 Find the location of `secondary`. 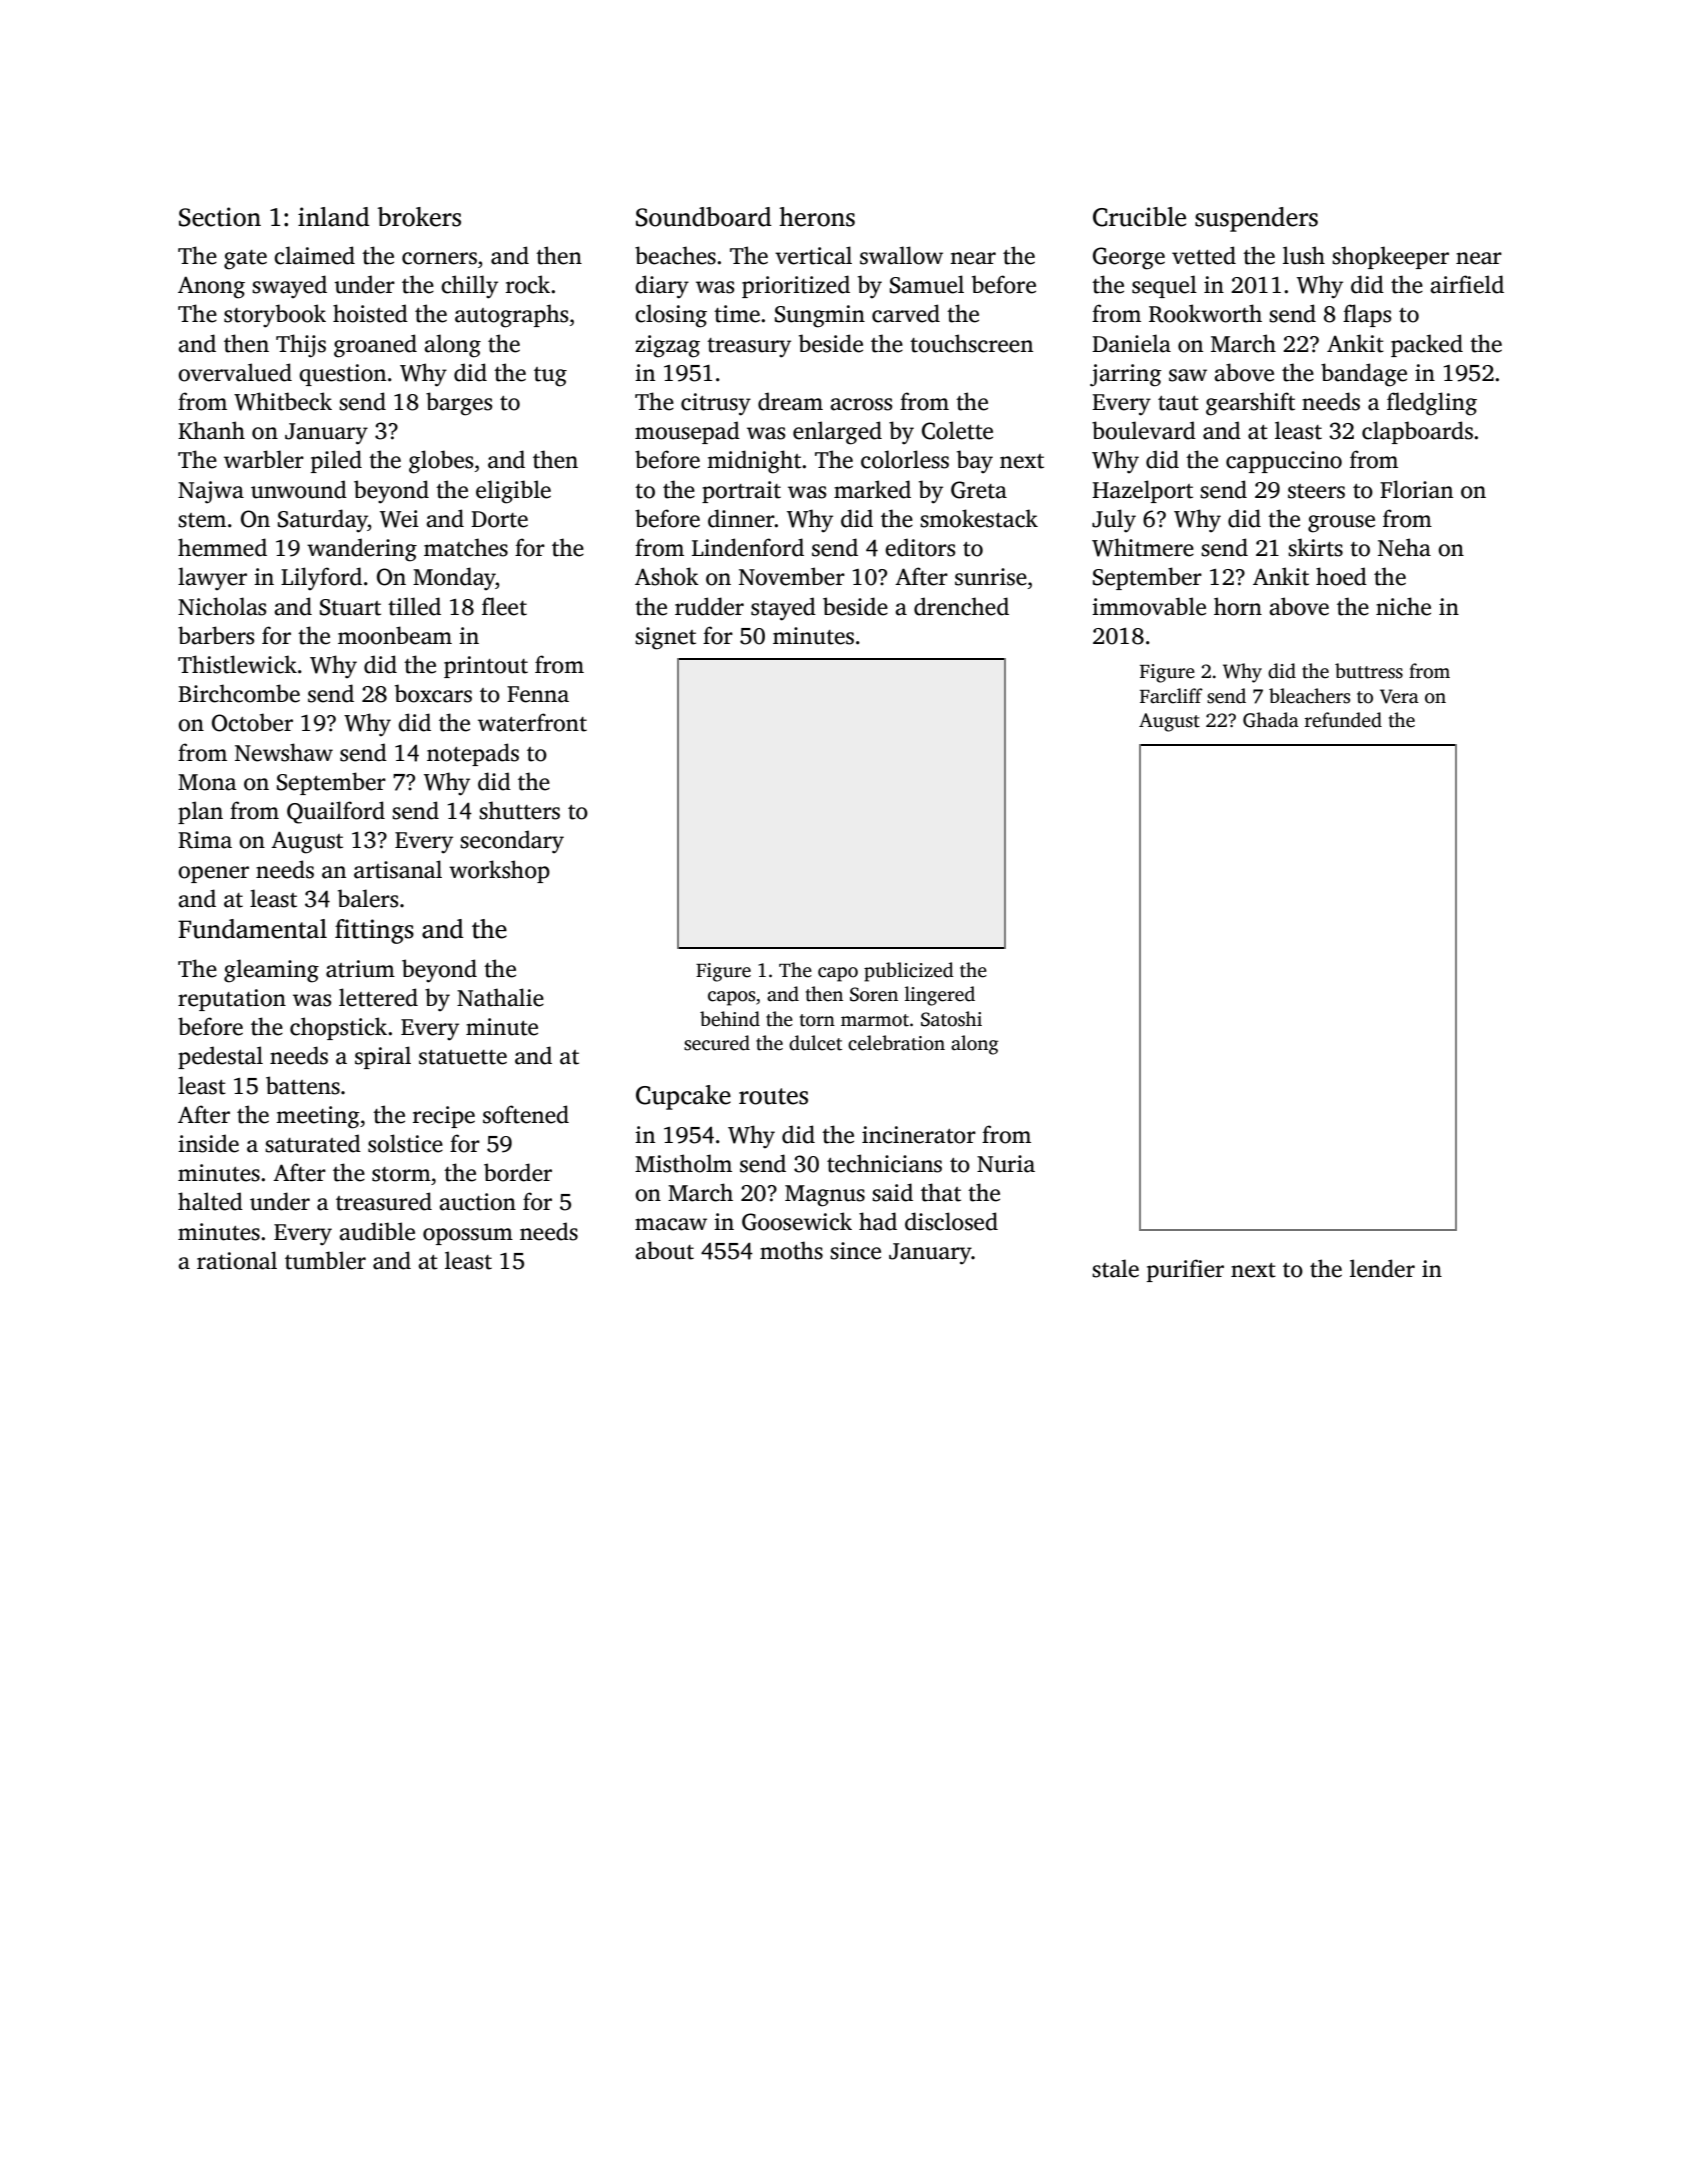

secondary is located at coordinates (512, 841).
